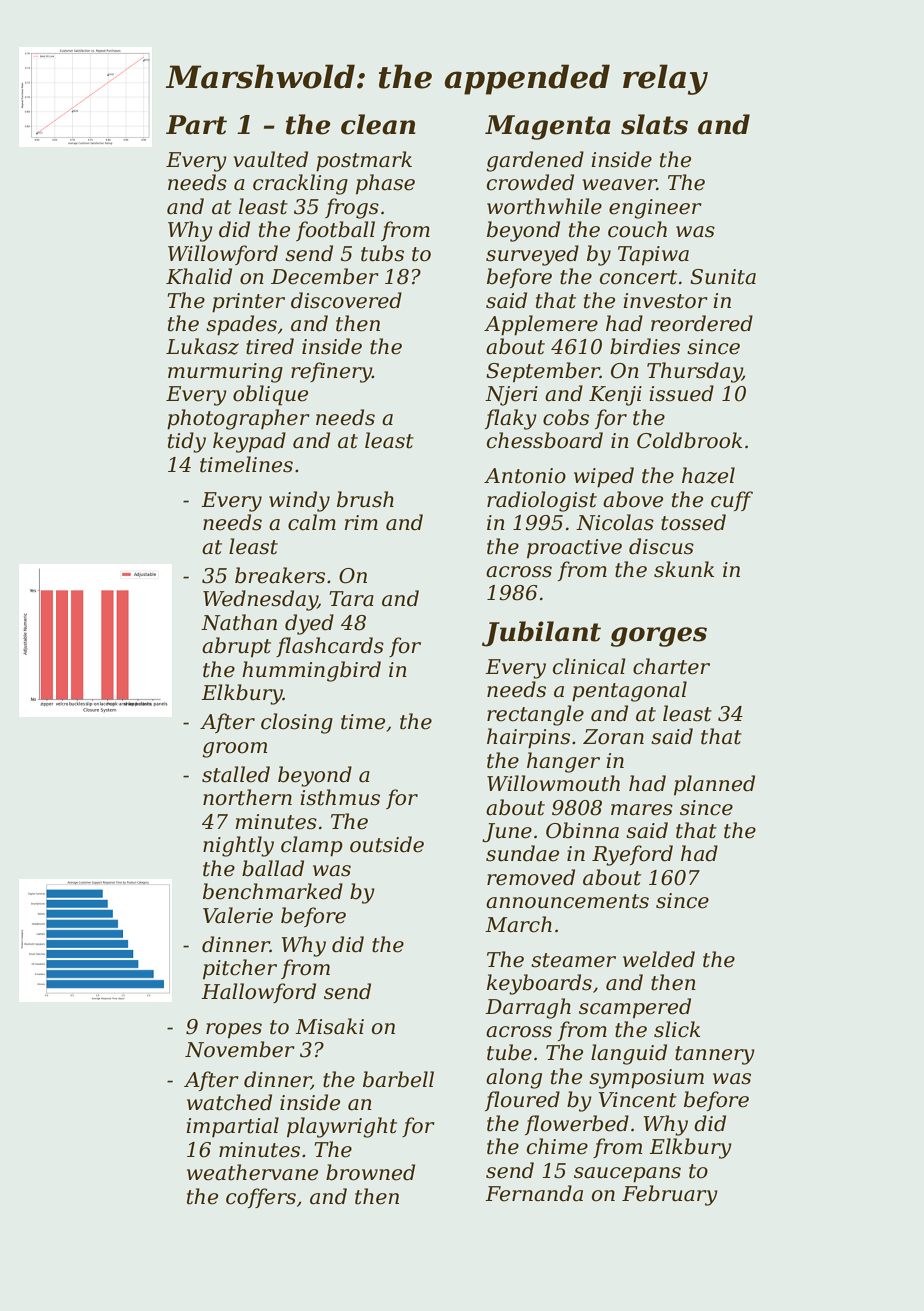 Image resolution: width=924 pixels, height=1311 pixels. I want to click on ropes, so click(234, 1030).
